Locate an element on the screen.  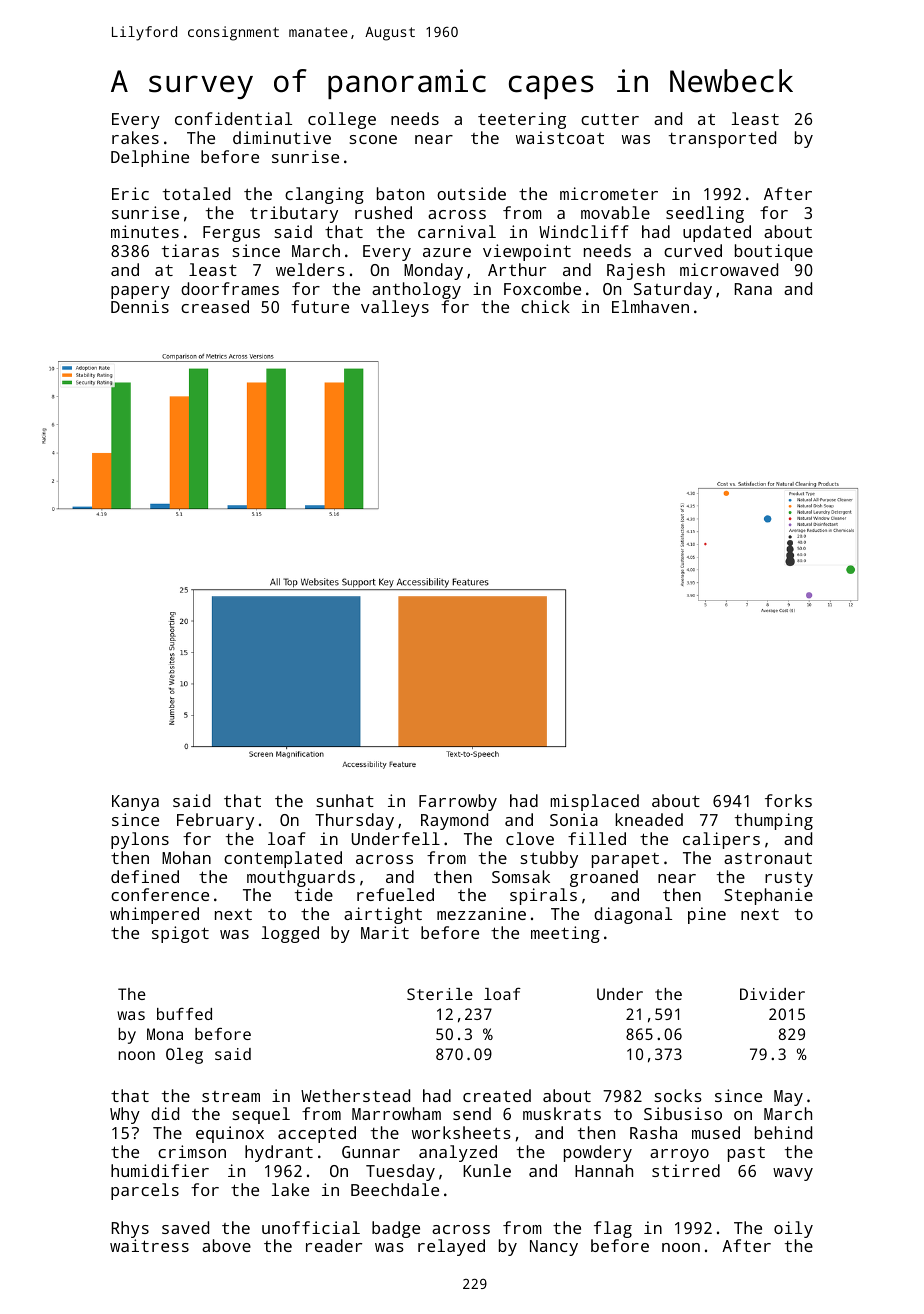
sunhat is located at coordinates (345, 800).
